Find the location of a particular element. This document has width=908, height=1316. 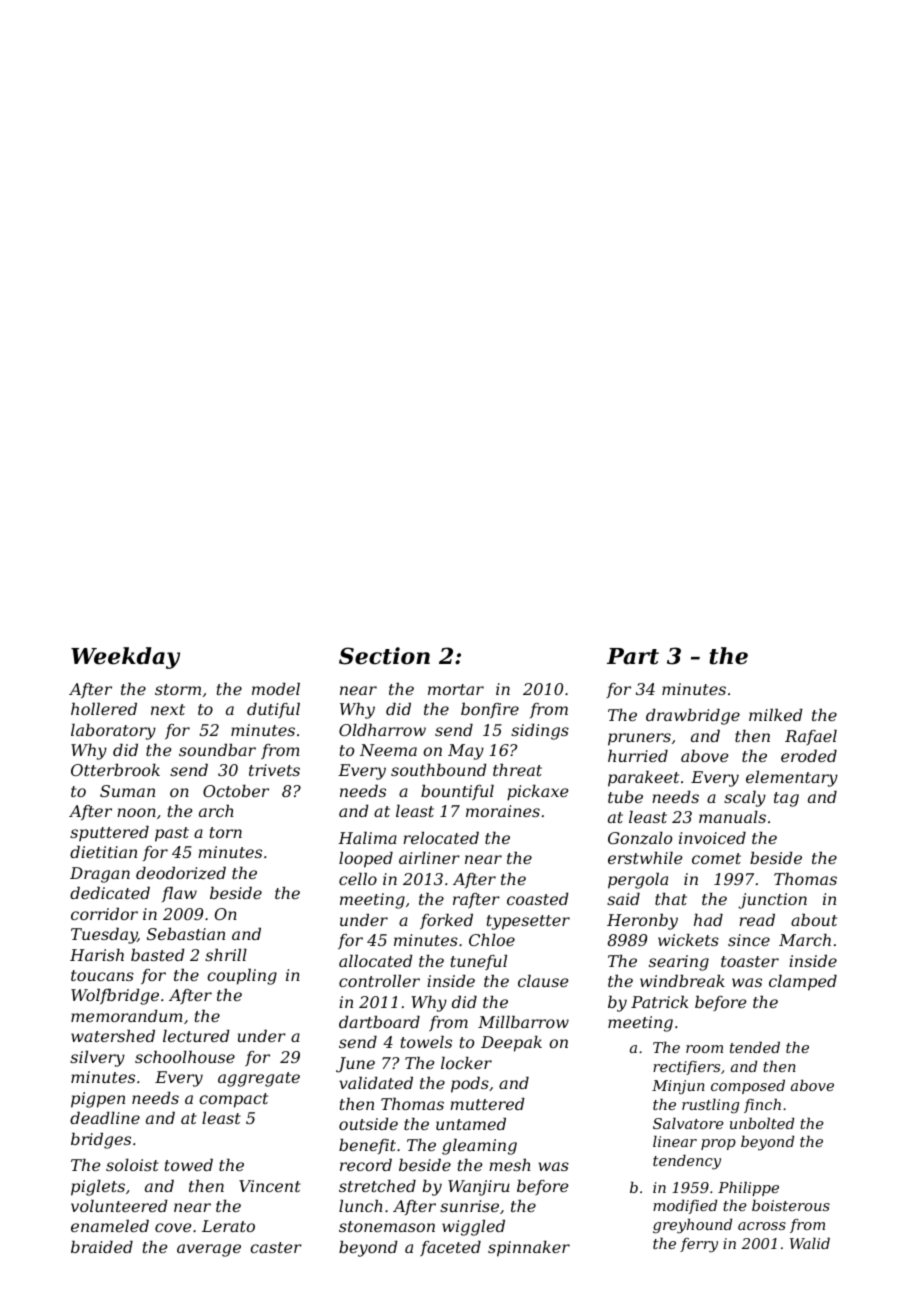

pigpen is located at coordinates (98, 1100).
